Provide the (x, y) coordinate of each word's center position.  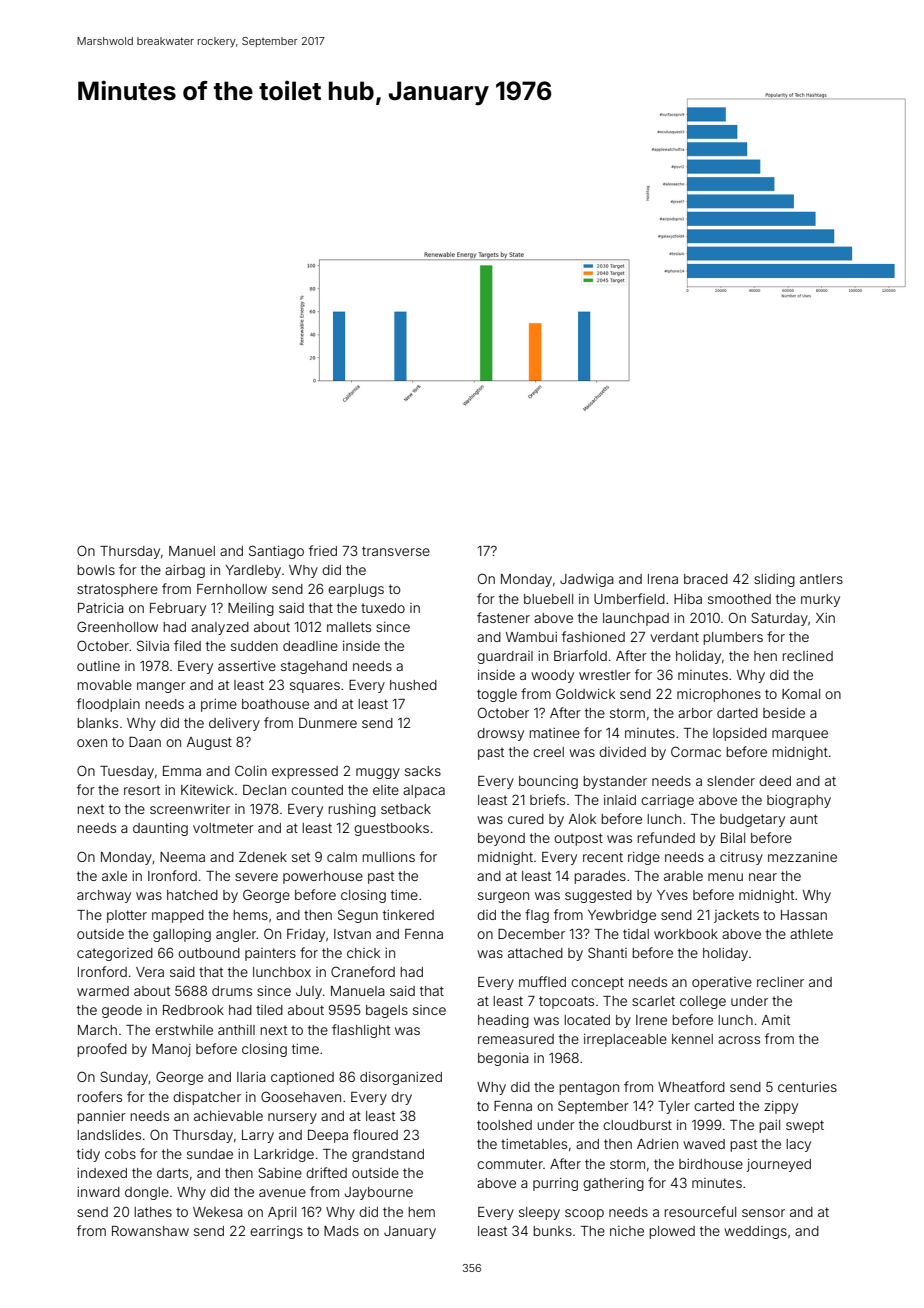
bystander (615, 782)
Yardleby (253, 571)
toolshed (504, 1125)
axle (114, 876)
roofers (99, 1096)
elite (386, 790)
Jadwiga (587, 580)
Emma (182, 771)
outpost (578, 839)
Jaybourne (378, 1193)
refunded (666, 837)
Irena (663, 579)
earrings (276, 1232)
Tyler (674, 1107)
